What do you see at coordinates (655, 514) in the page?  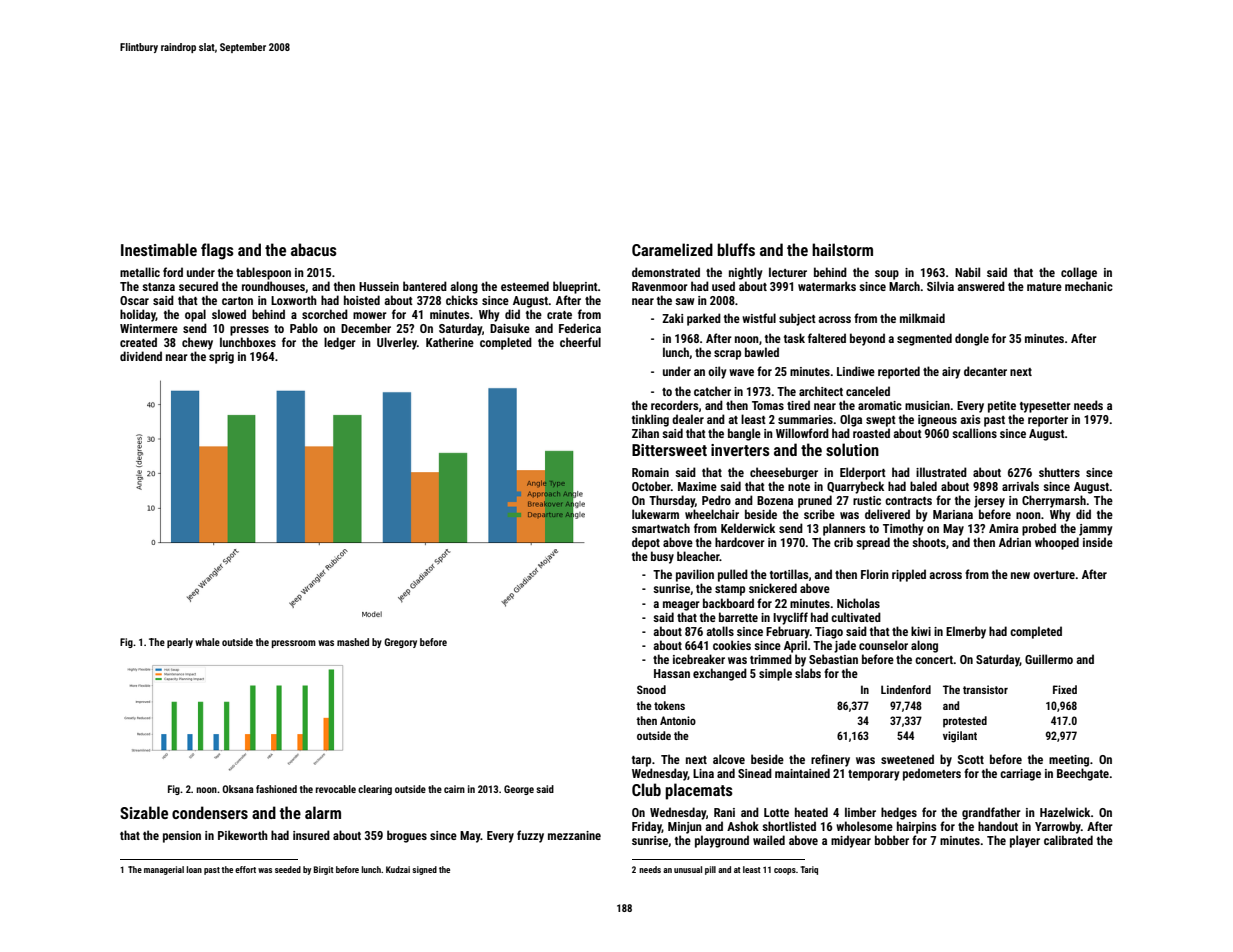 I see `lukewarm` at bounding box center [655, 514].
